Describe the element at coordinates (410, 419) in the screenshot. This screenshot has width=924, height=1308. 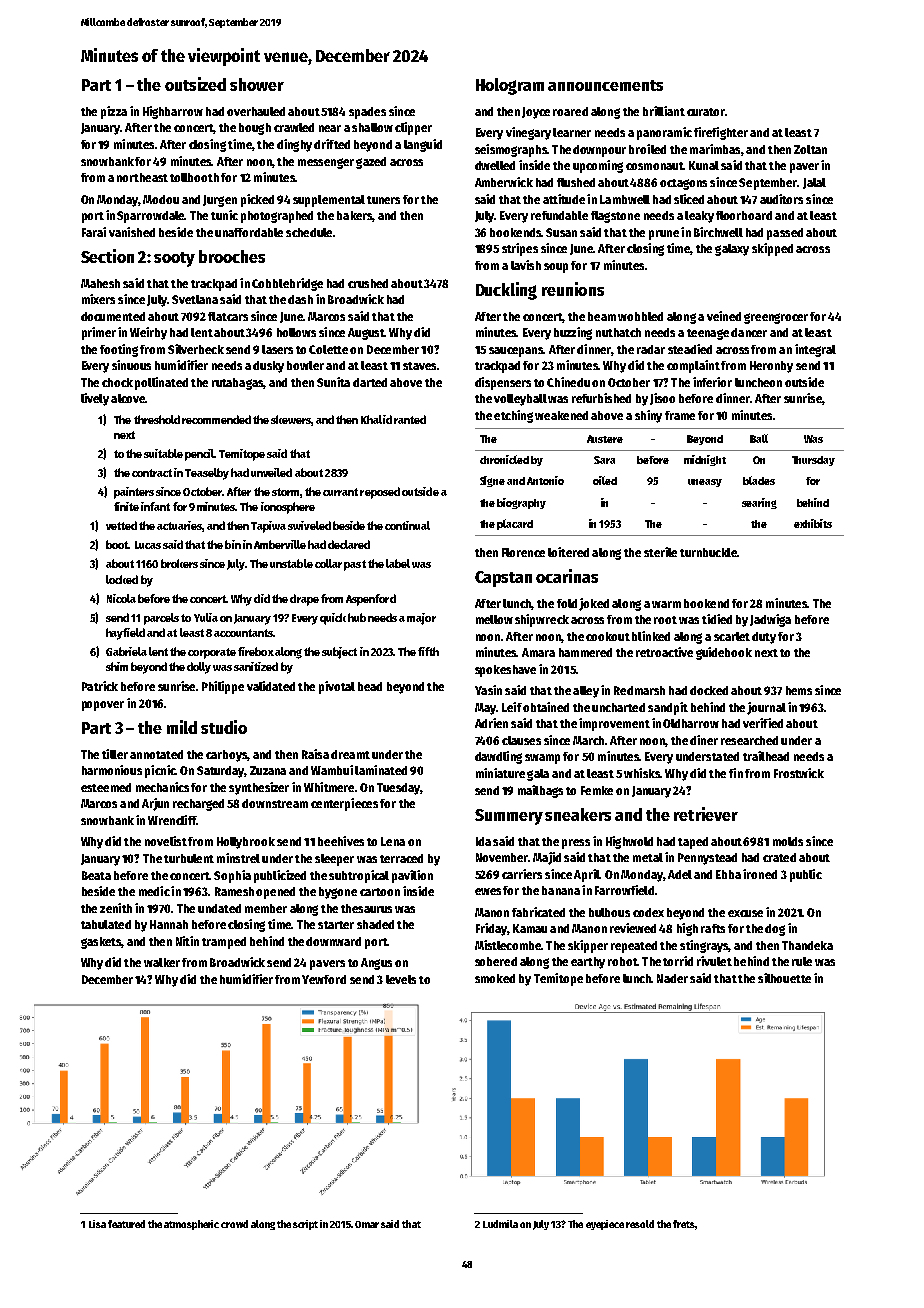
I see `ranted` at that location.
